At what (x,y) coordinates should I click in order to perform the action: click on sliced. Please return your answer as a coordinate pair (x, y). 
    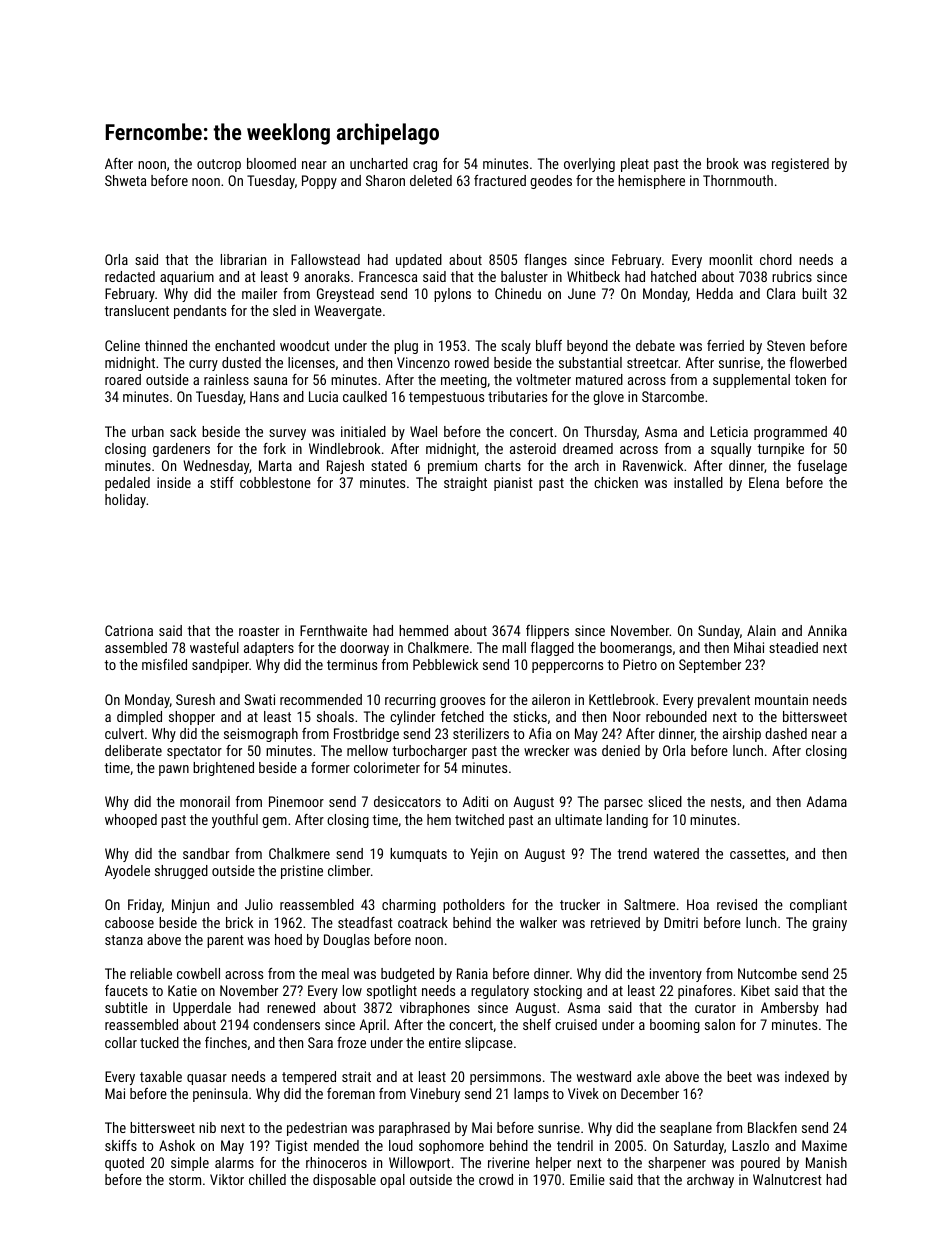
    Looking at the image, I should click on (665, 801).
